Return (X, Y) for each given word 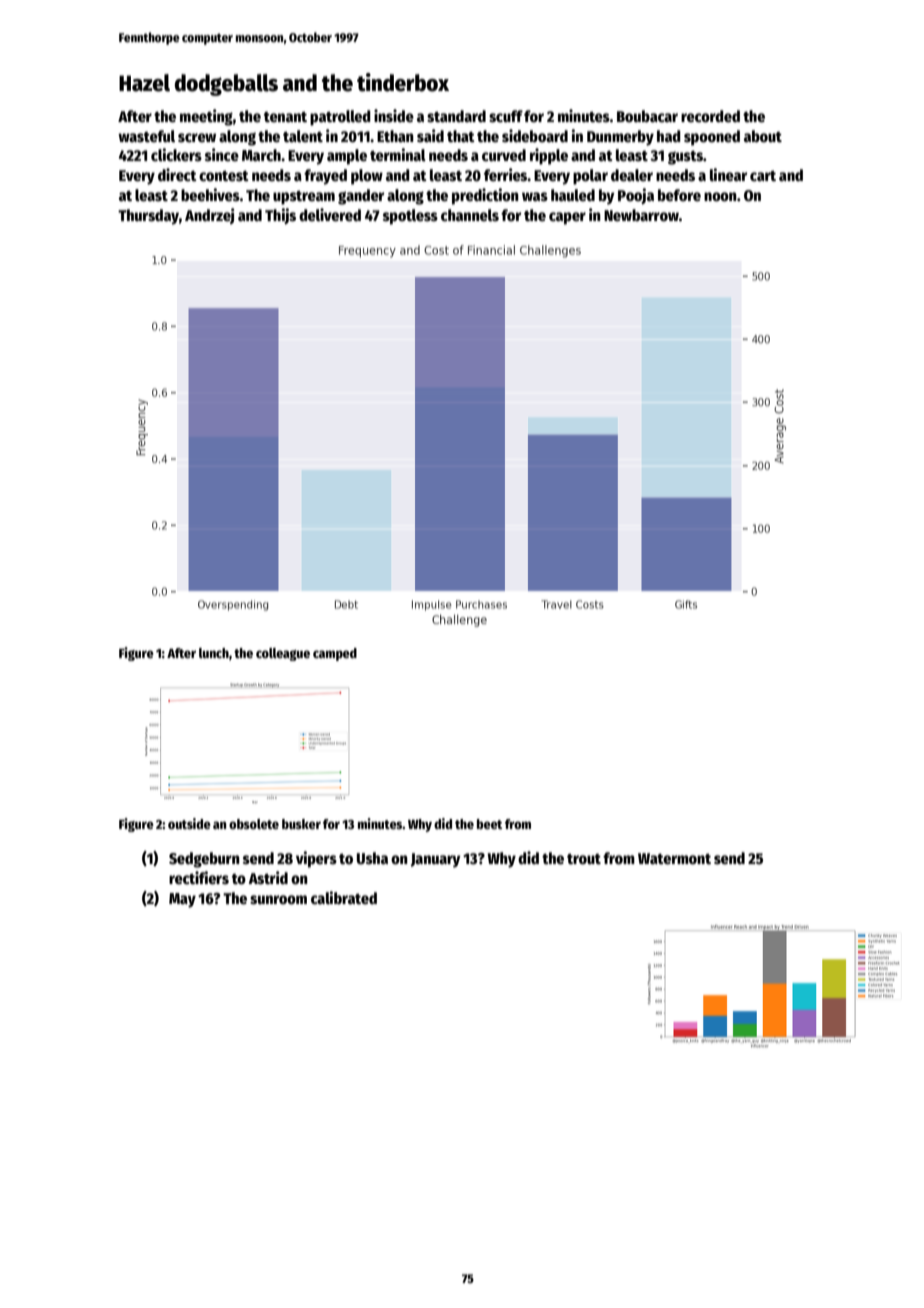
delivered (330, 215)
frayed (325, 177)
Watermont (674, 859)
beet (489, 824)
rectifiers (199, 878)
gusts (685, 157)
